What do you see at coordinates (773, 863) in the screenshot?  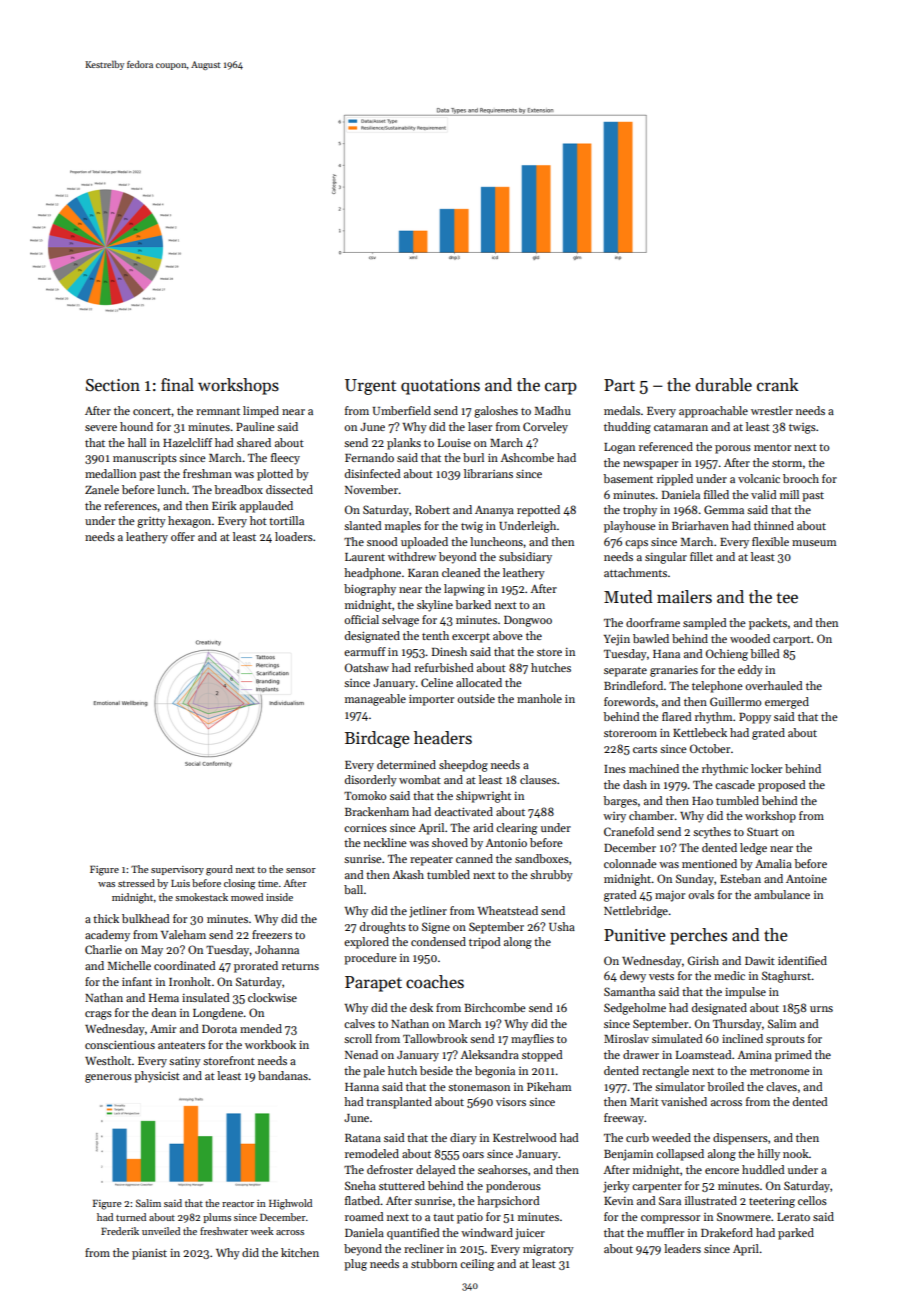 I see `Amalia` at bounding box center [773, 863].
